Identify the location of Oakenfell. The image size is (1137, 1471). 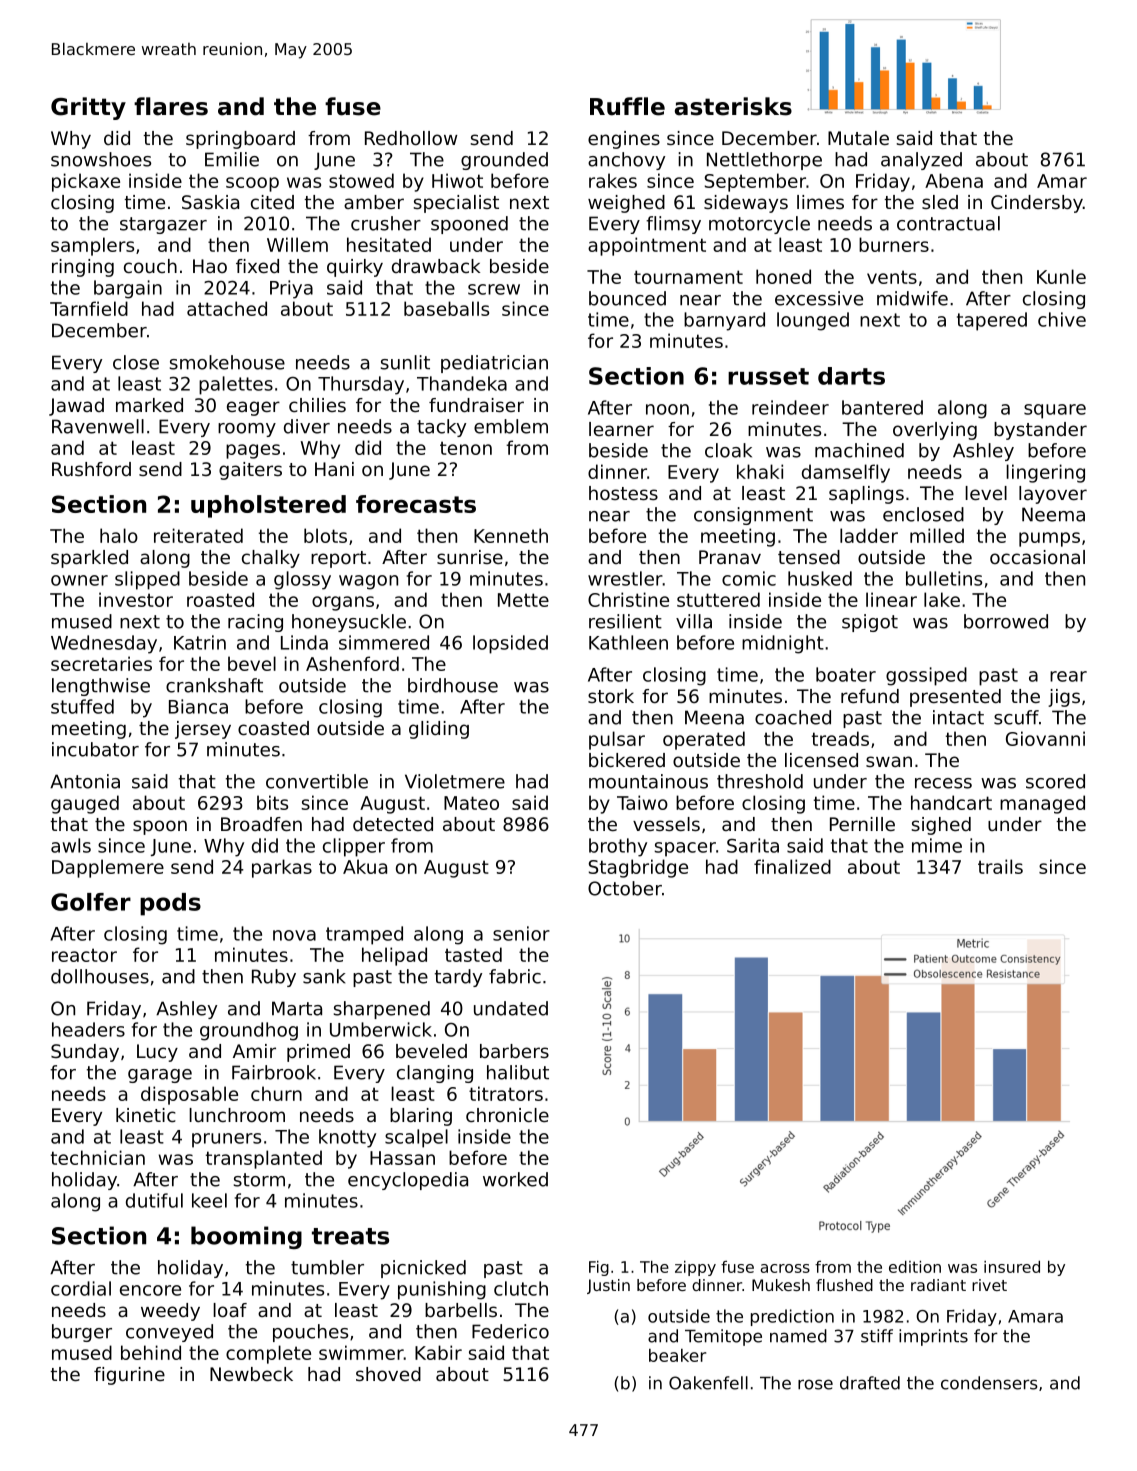
(708, 1383).
